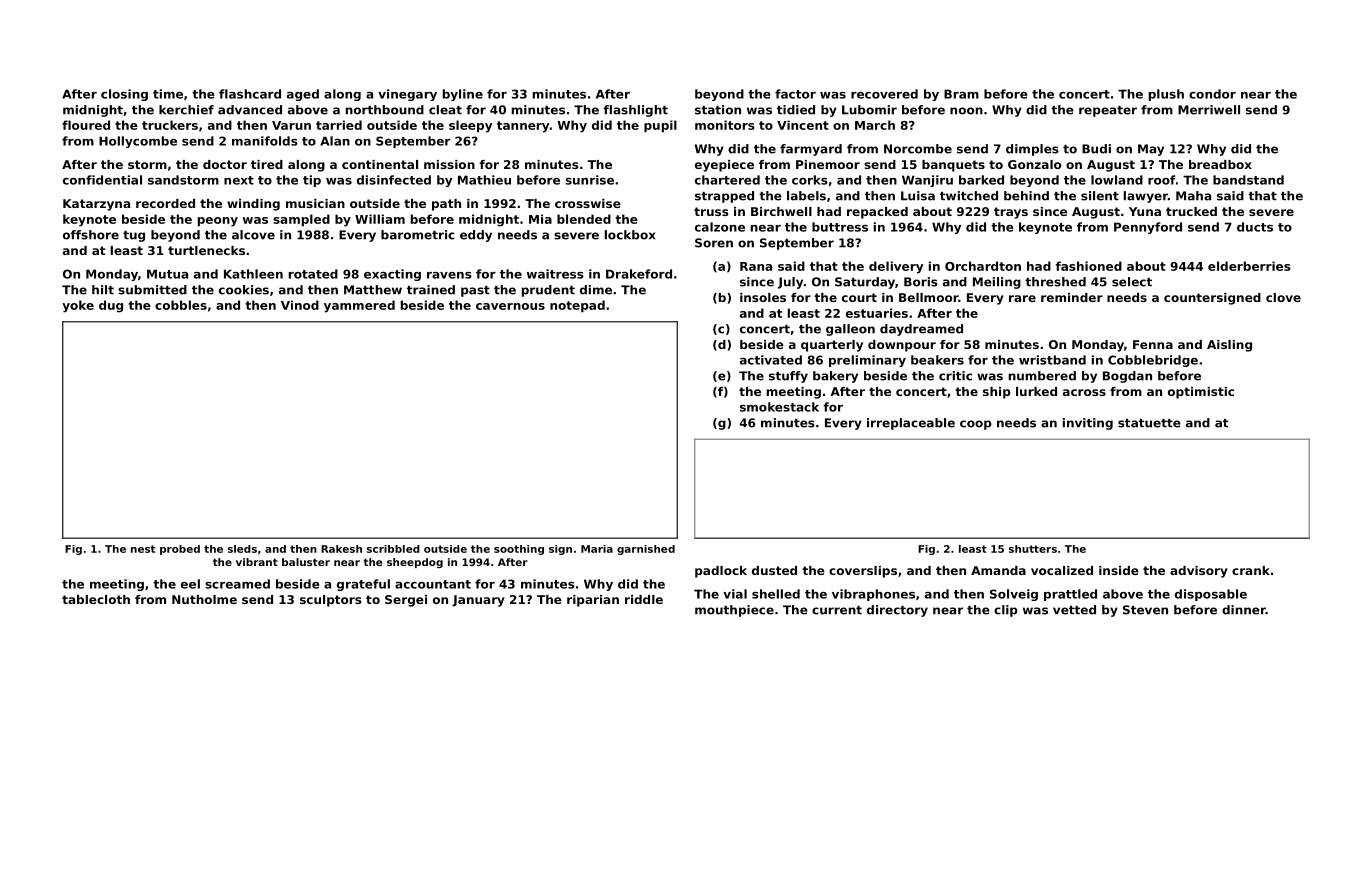 This image has width=1372, height=887. I want to click on irreplaceable, so click(911, 424).
